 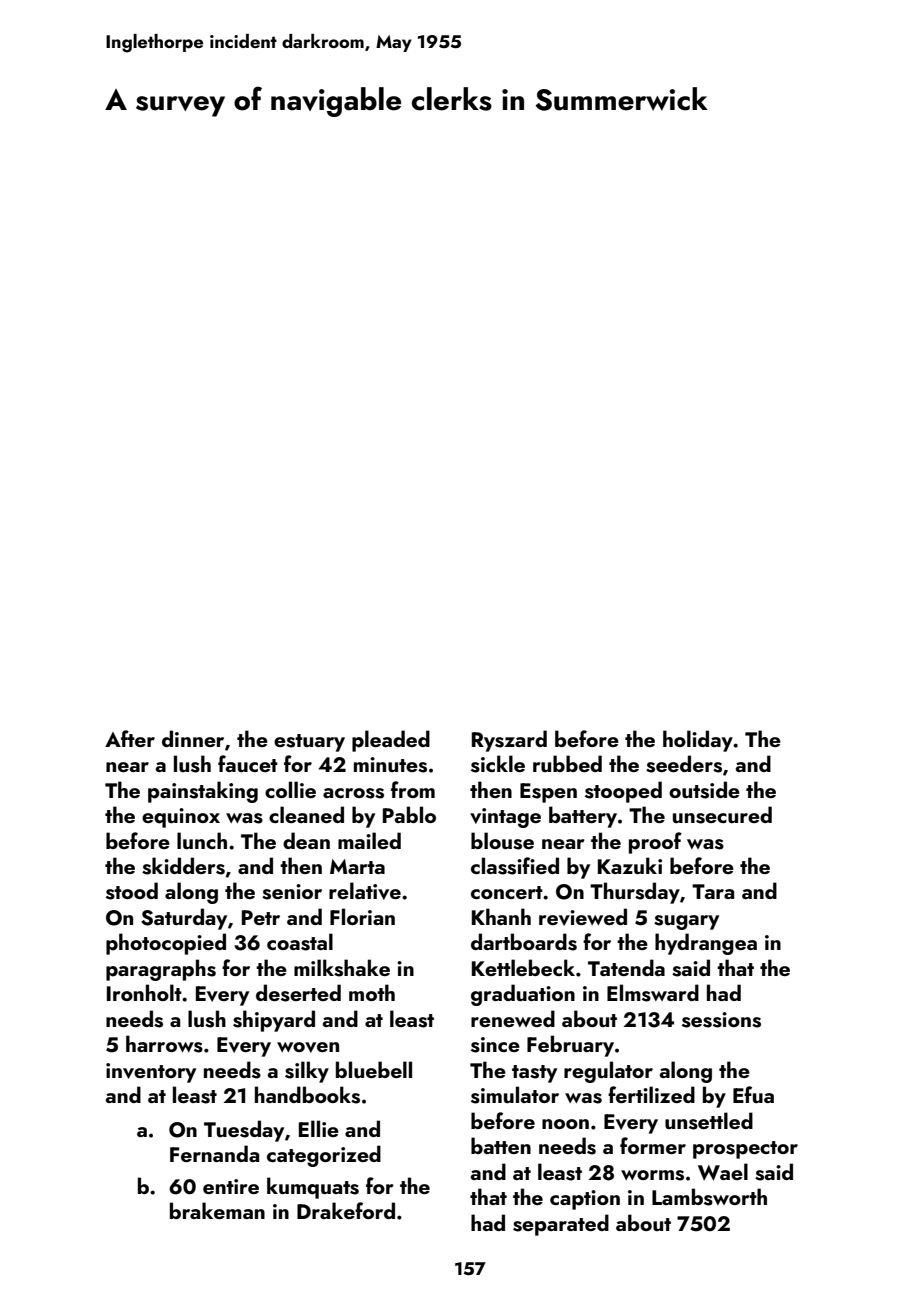 I want to click on holiday, so click(x=698, y=741).
